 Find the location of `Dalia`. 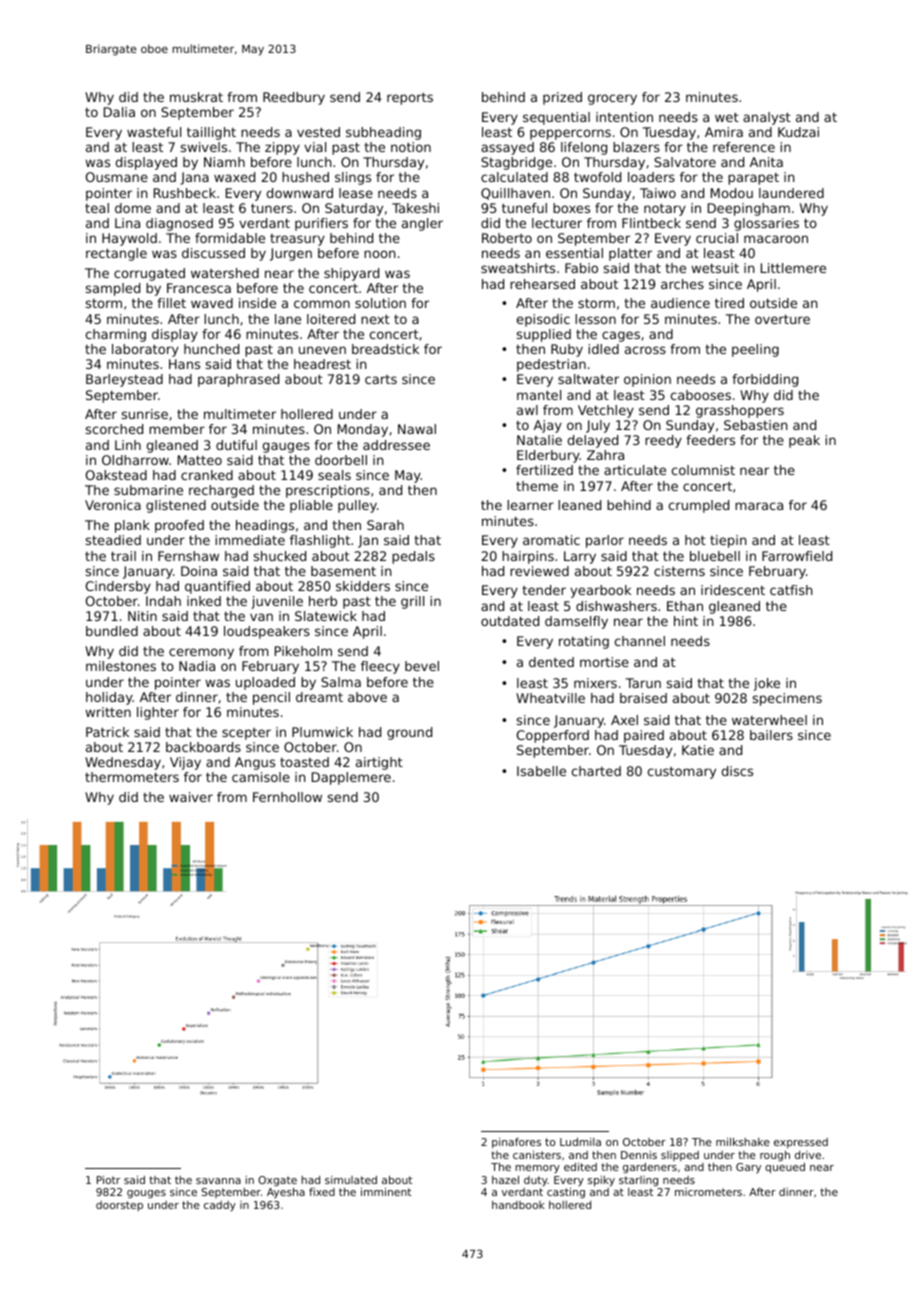

Dalia is located at coordinates (119, 112).
